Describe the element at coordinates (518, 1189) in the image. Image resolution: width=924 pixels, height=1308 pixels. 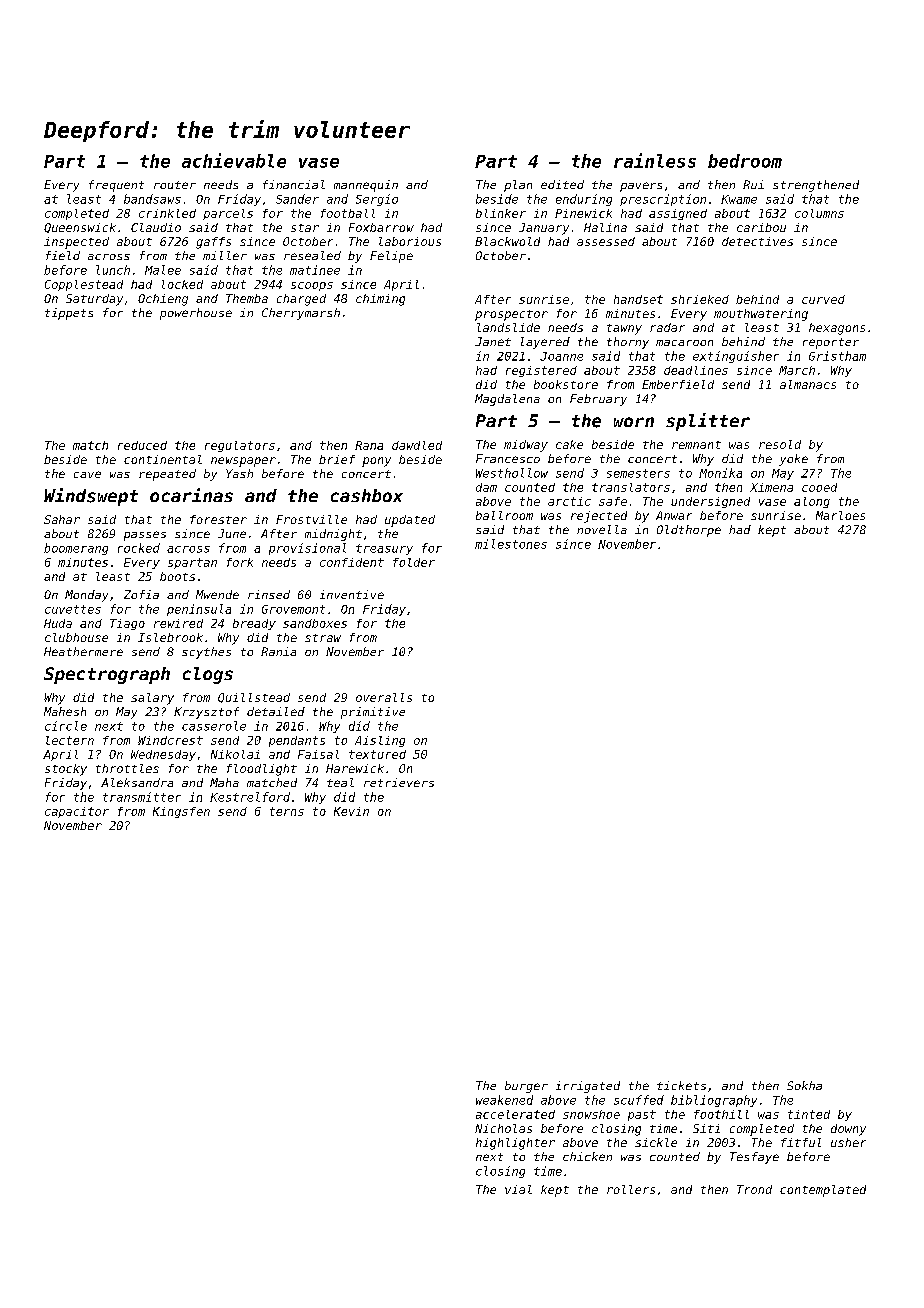
I see `vial` at that location.
